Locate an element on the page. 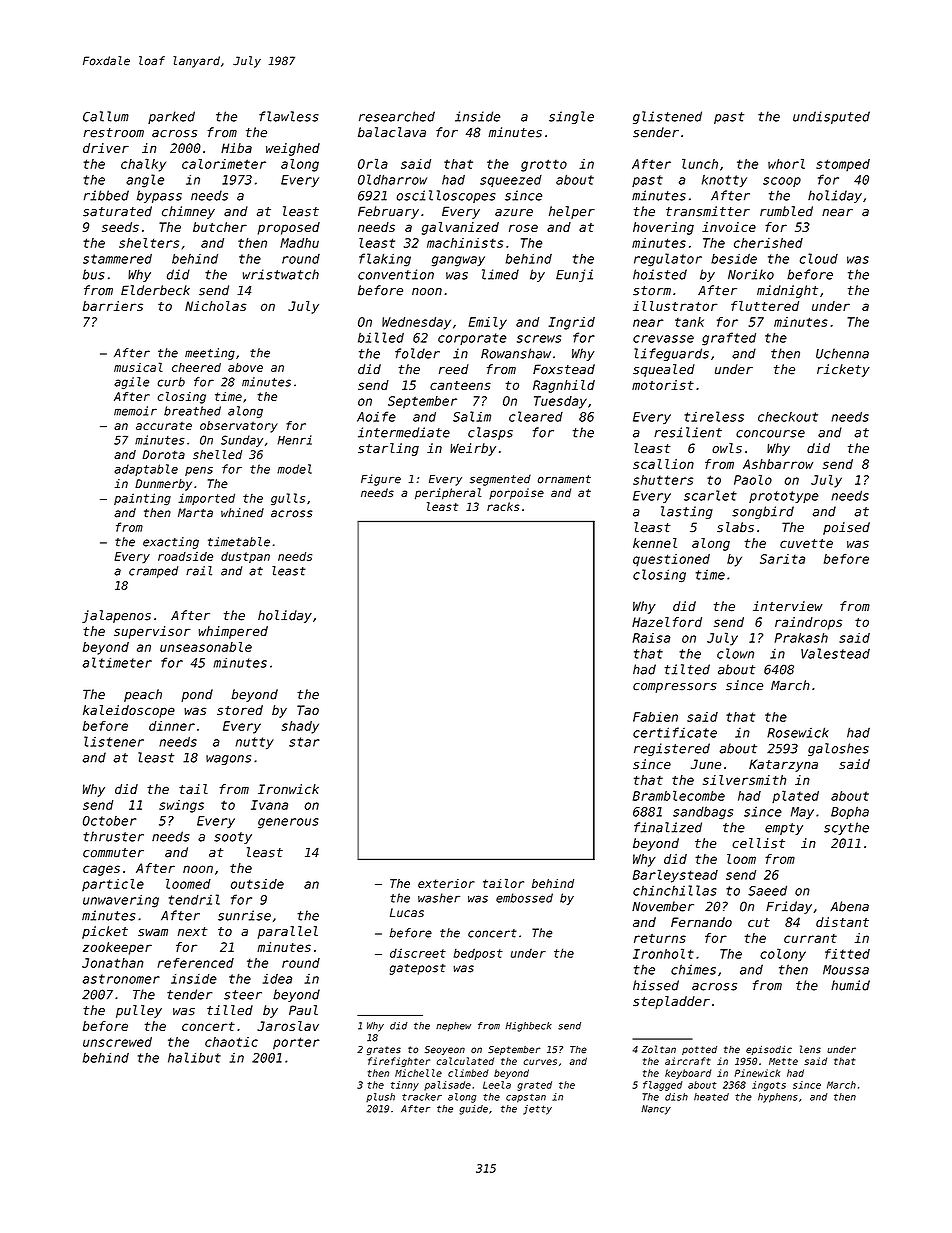  unscrewed is located at coordinates (117, 1042).
